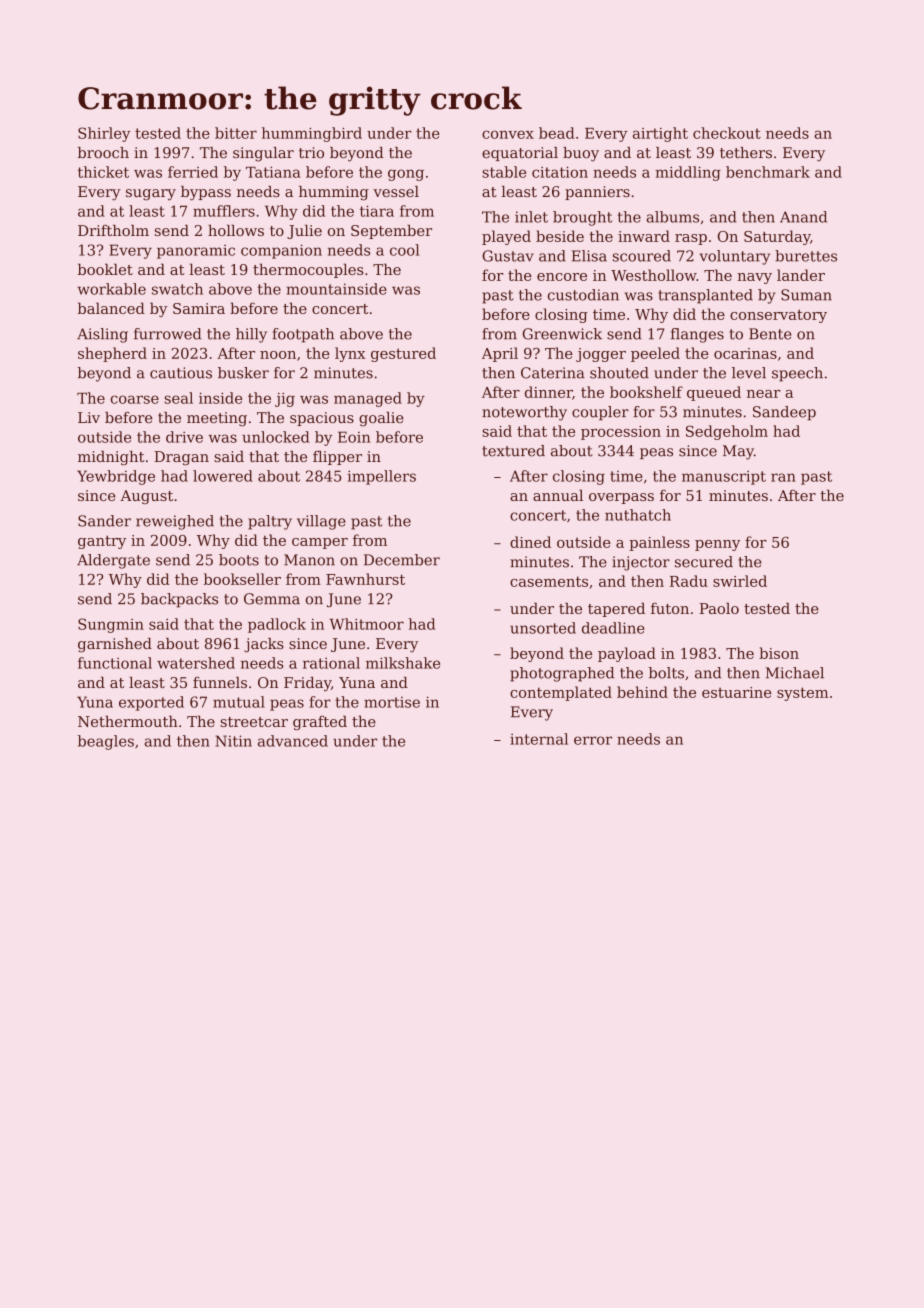  What do you see at coordinates (719, 608) in the screenshot?
I see `Paolo` at bounding box center [719, 608].
